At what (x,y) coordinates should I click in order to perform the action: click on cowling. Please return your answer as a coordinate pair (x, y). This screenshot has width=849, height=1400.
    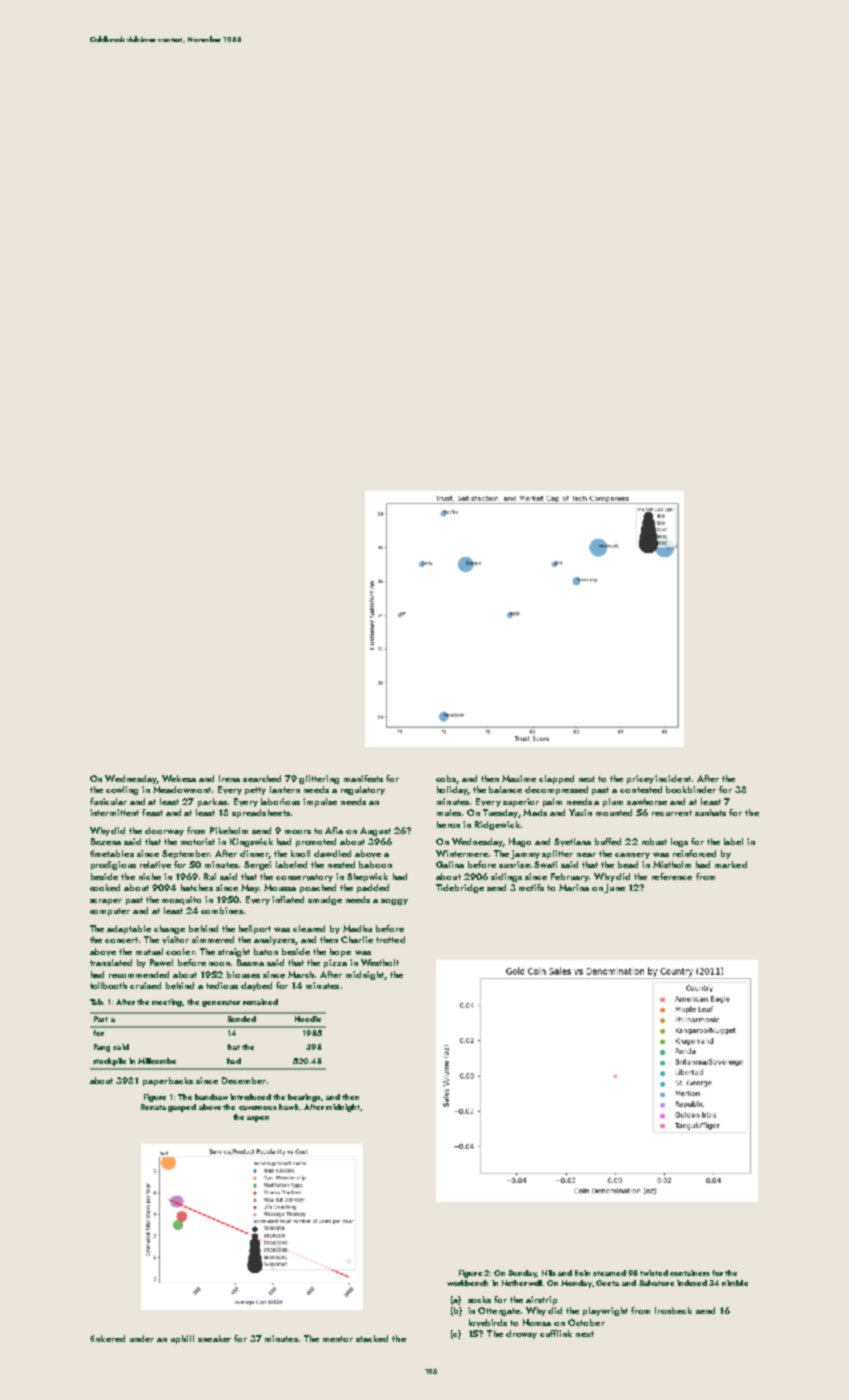
    Looking at the image, I should click on (122, 790).
